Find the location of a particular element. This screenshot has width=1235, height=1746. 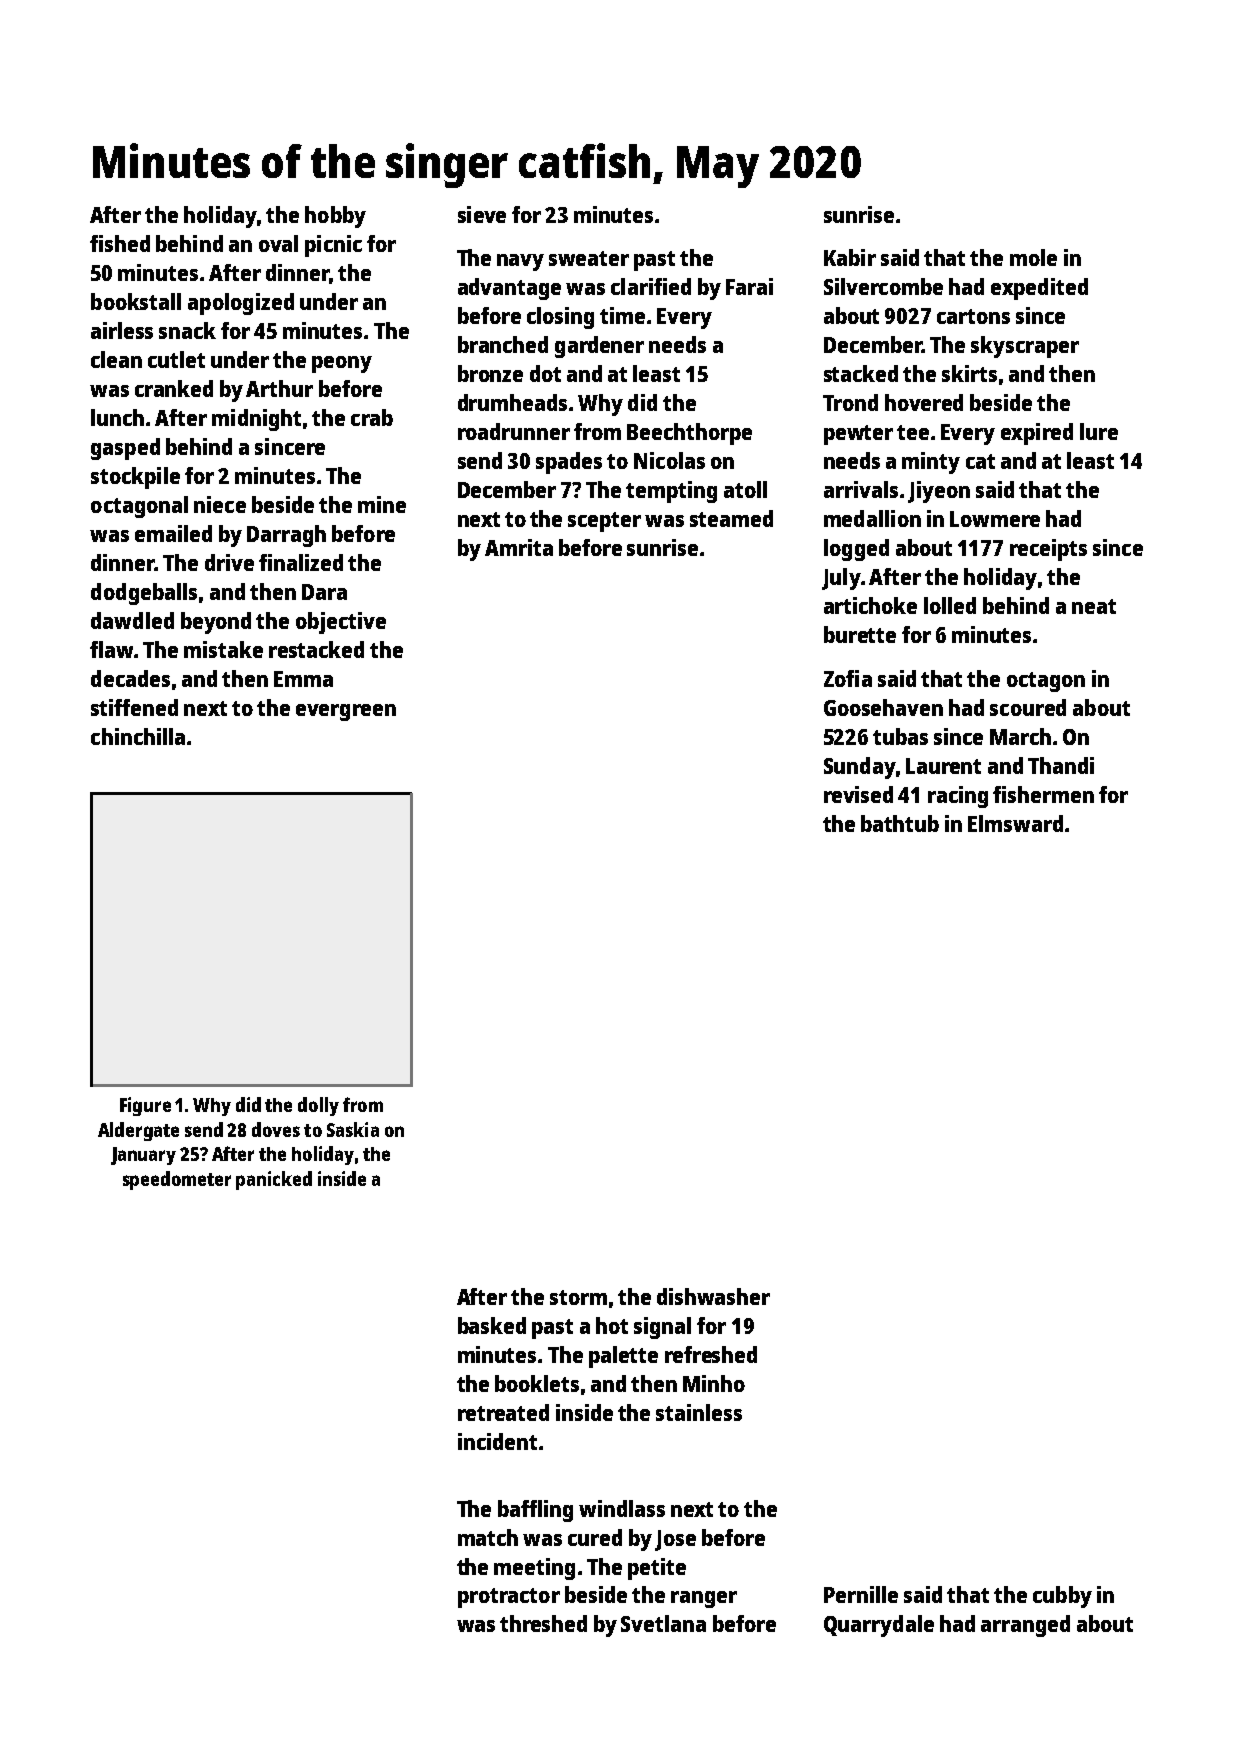

Amrita is located at coordinates (519, 547).
